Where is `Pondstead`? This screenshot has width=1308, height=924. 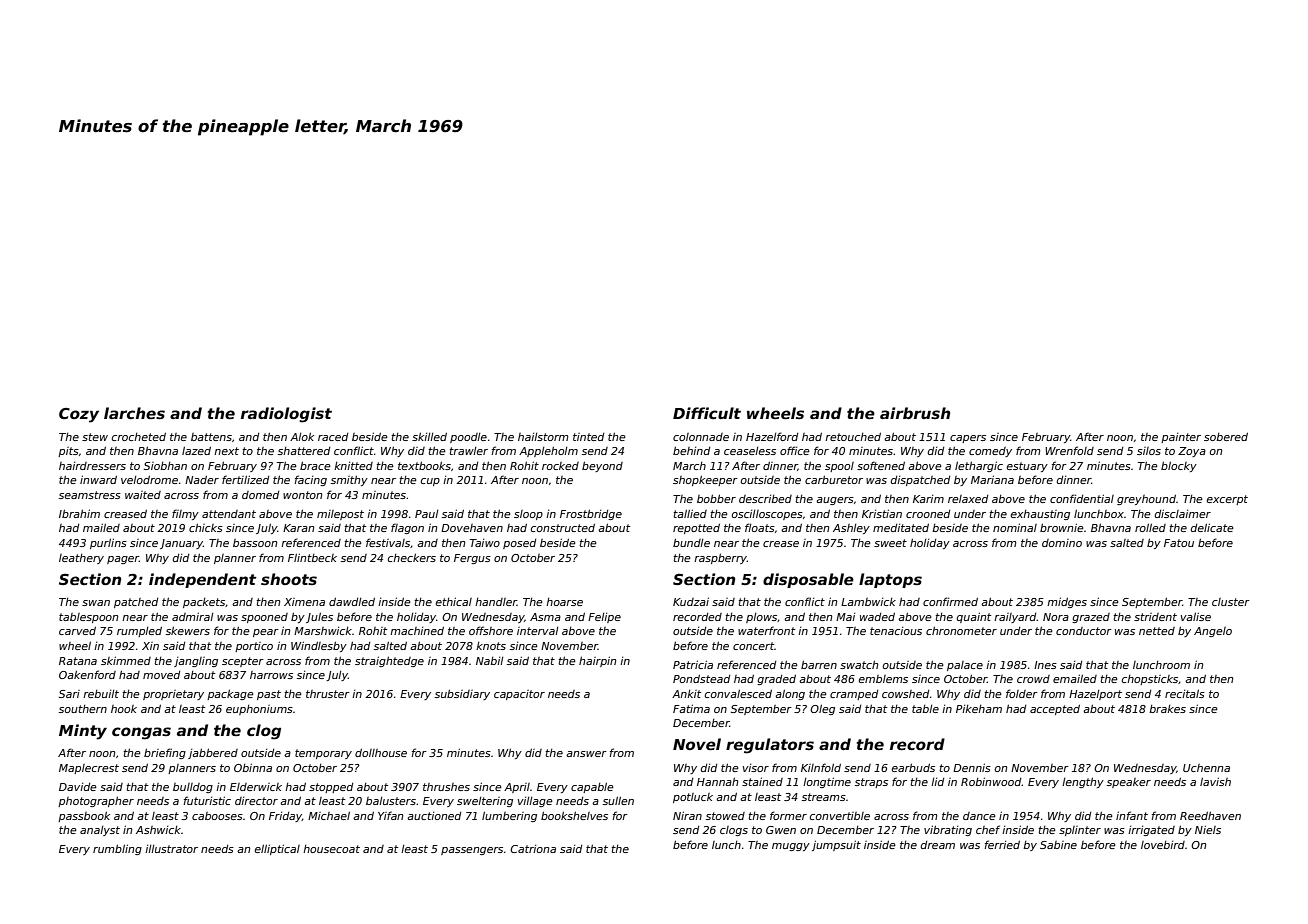 Pondstead is located at coordinates (701, 678).
